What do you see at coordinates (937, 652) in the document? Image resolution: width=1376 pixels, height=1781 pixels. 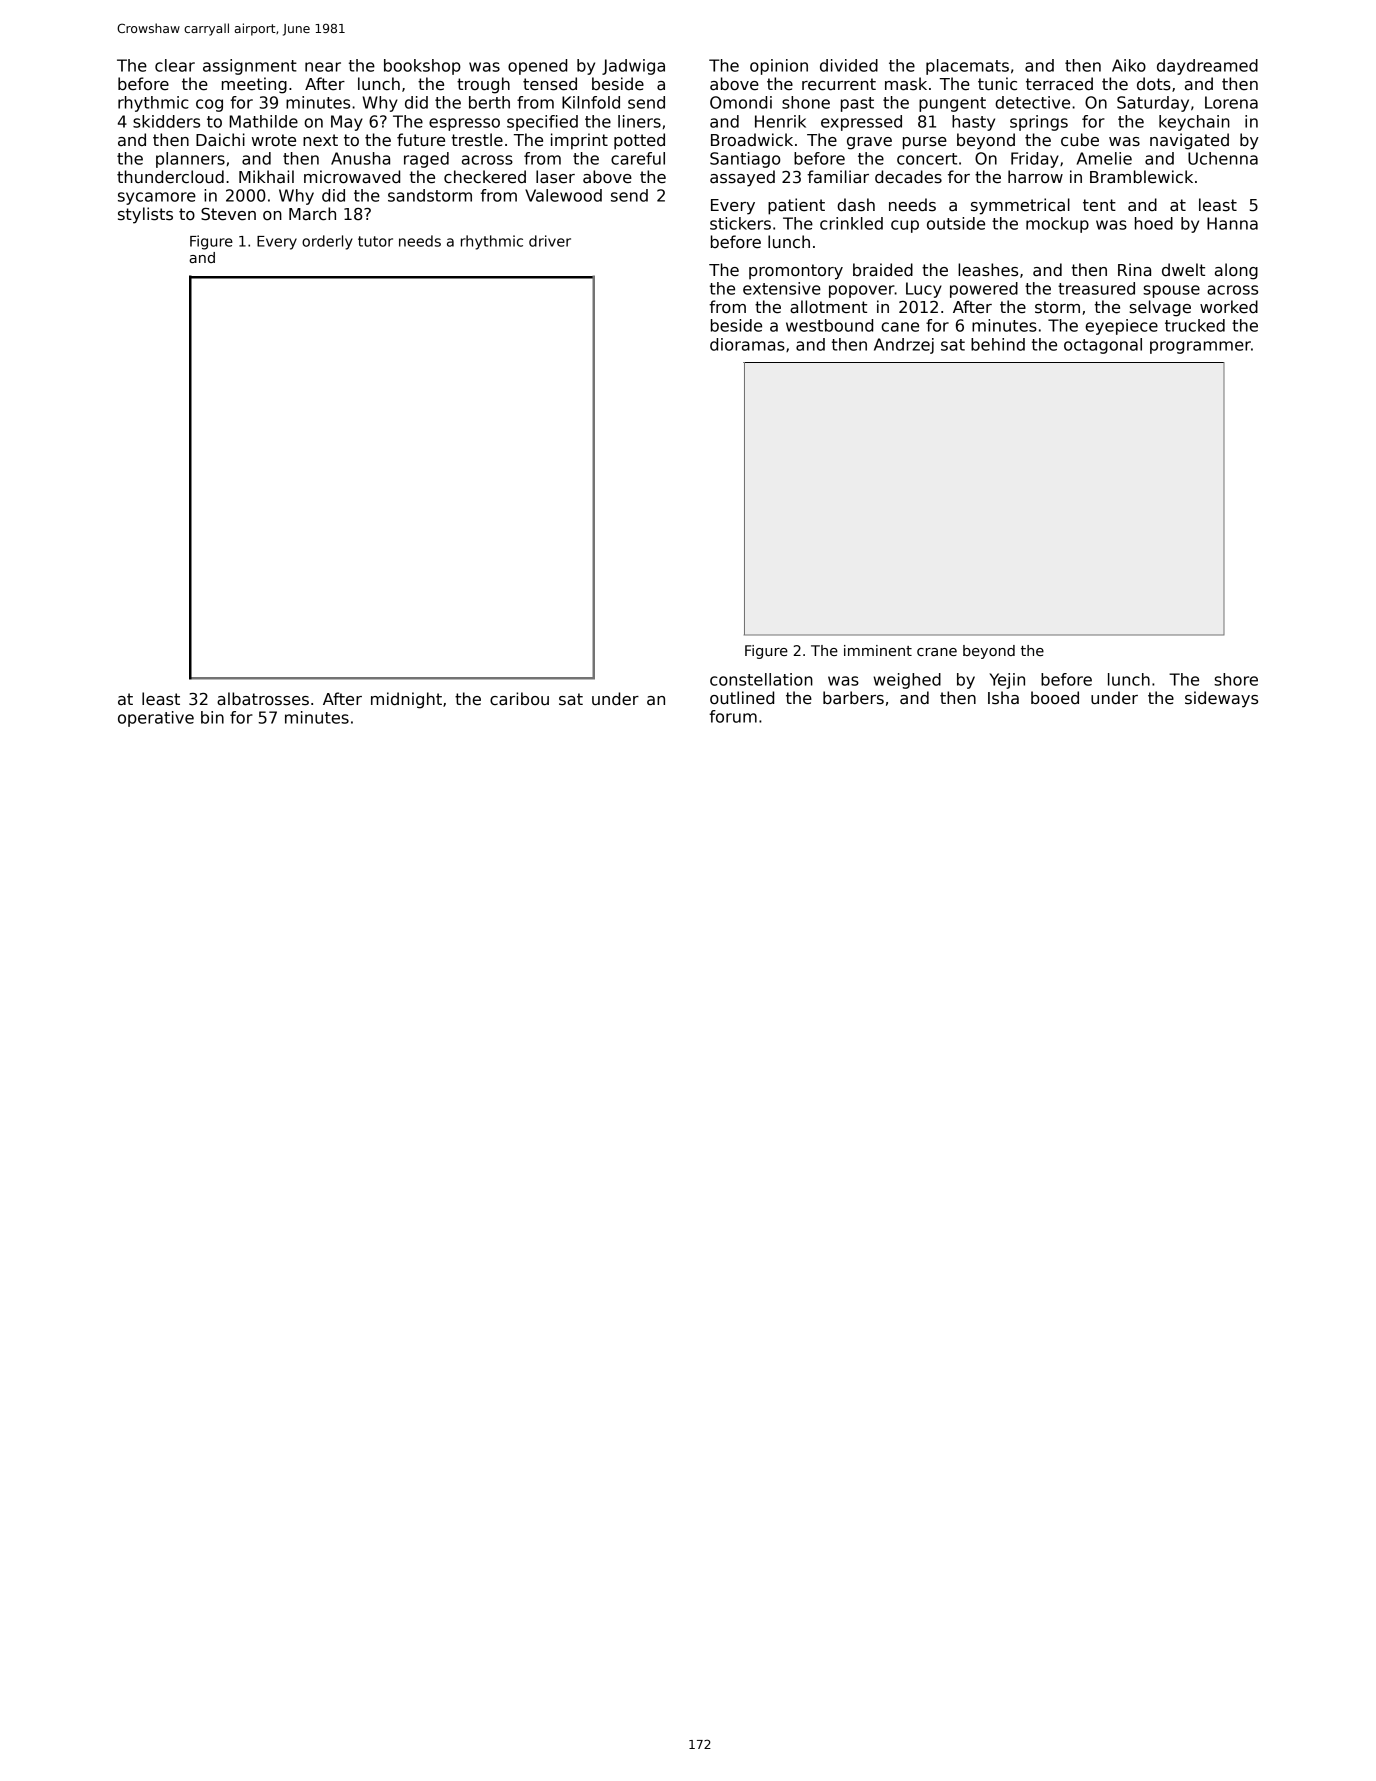 I see `crane` at bounding box center [937, 652].
